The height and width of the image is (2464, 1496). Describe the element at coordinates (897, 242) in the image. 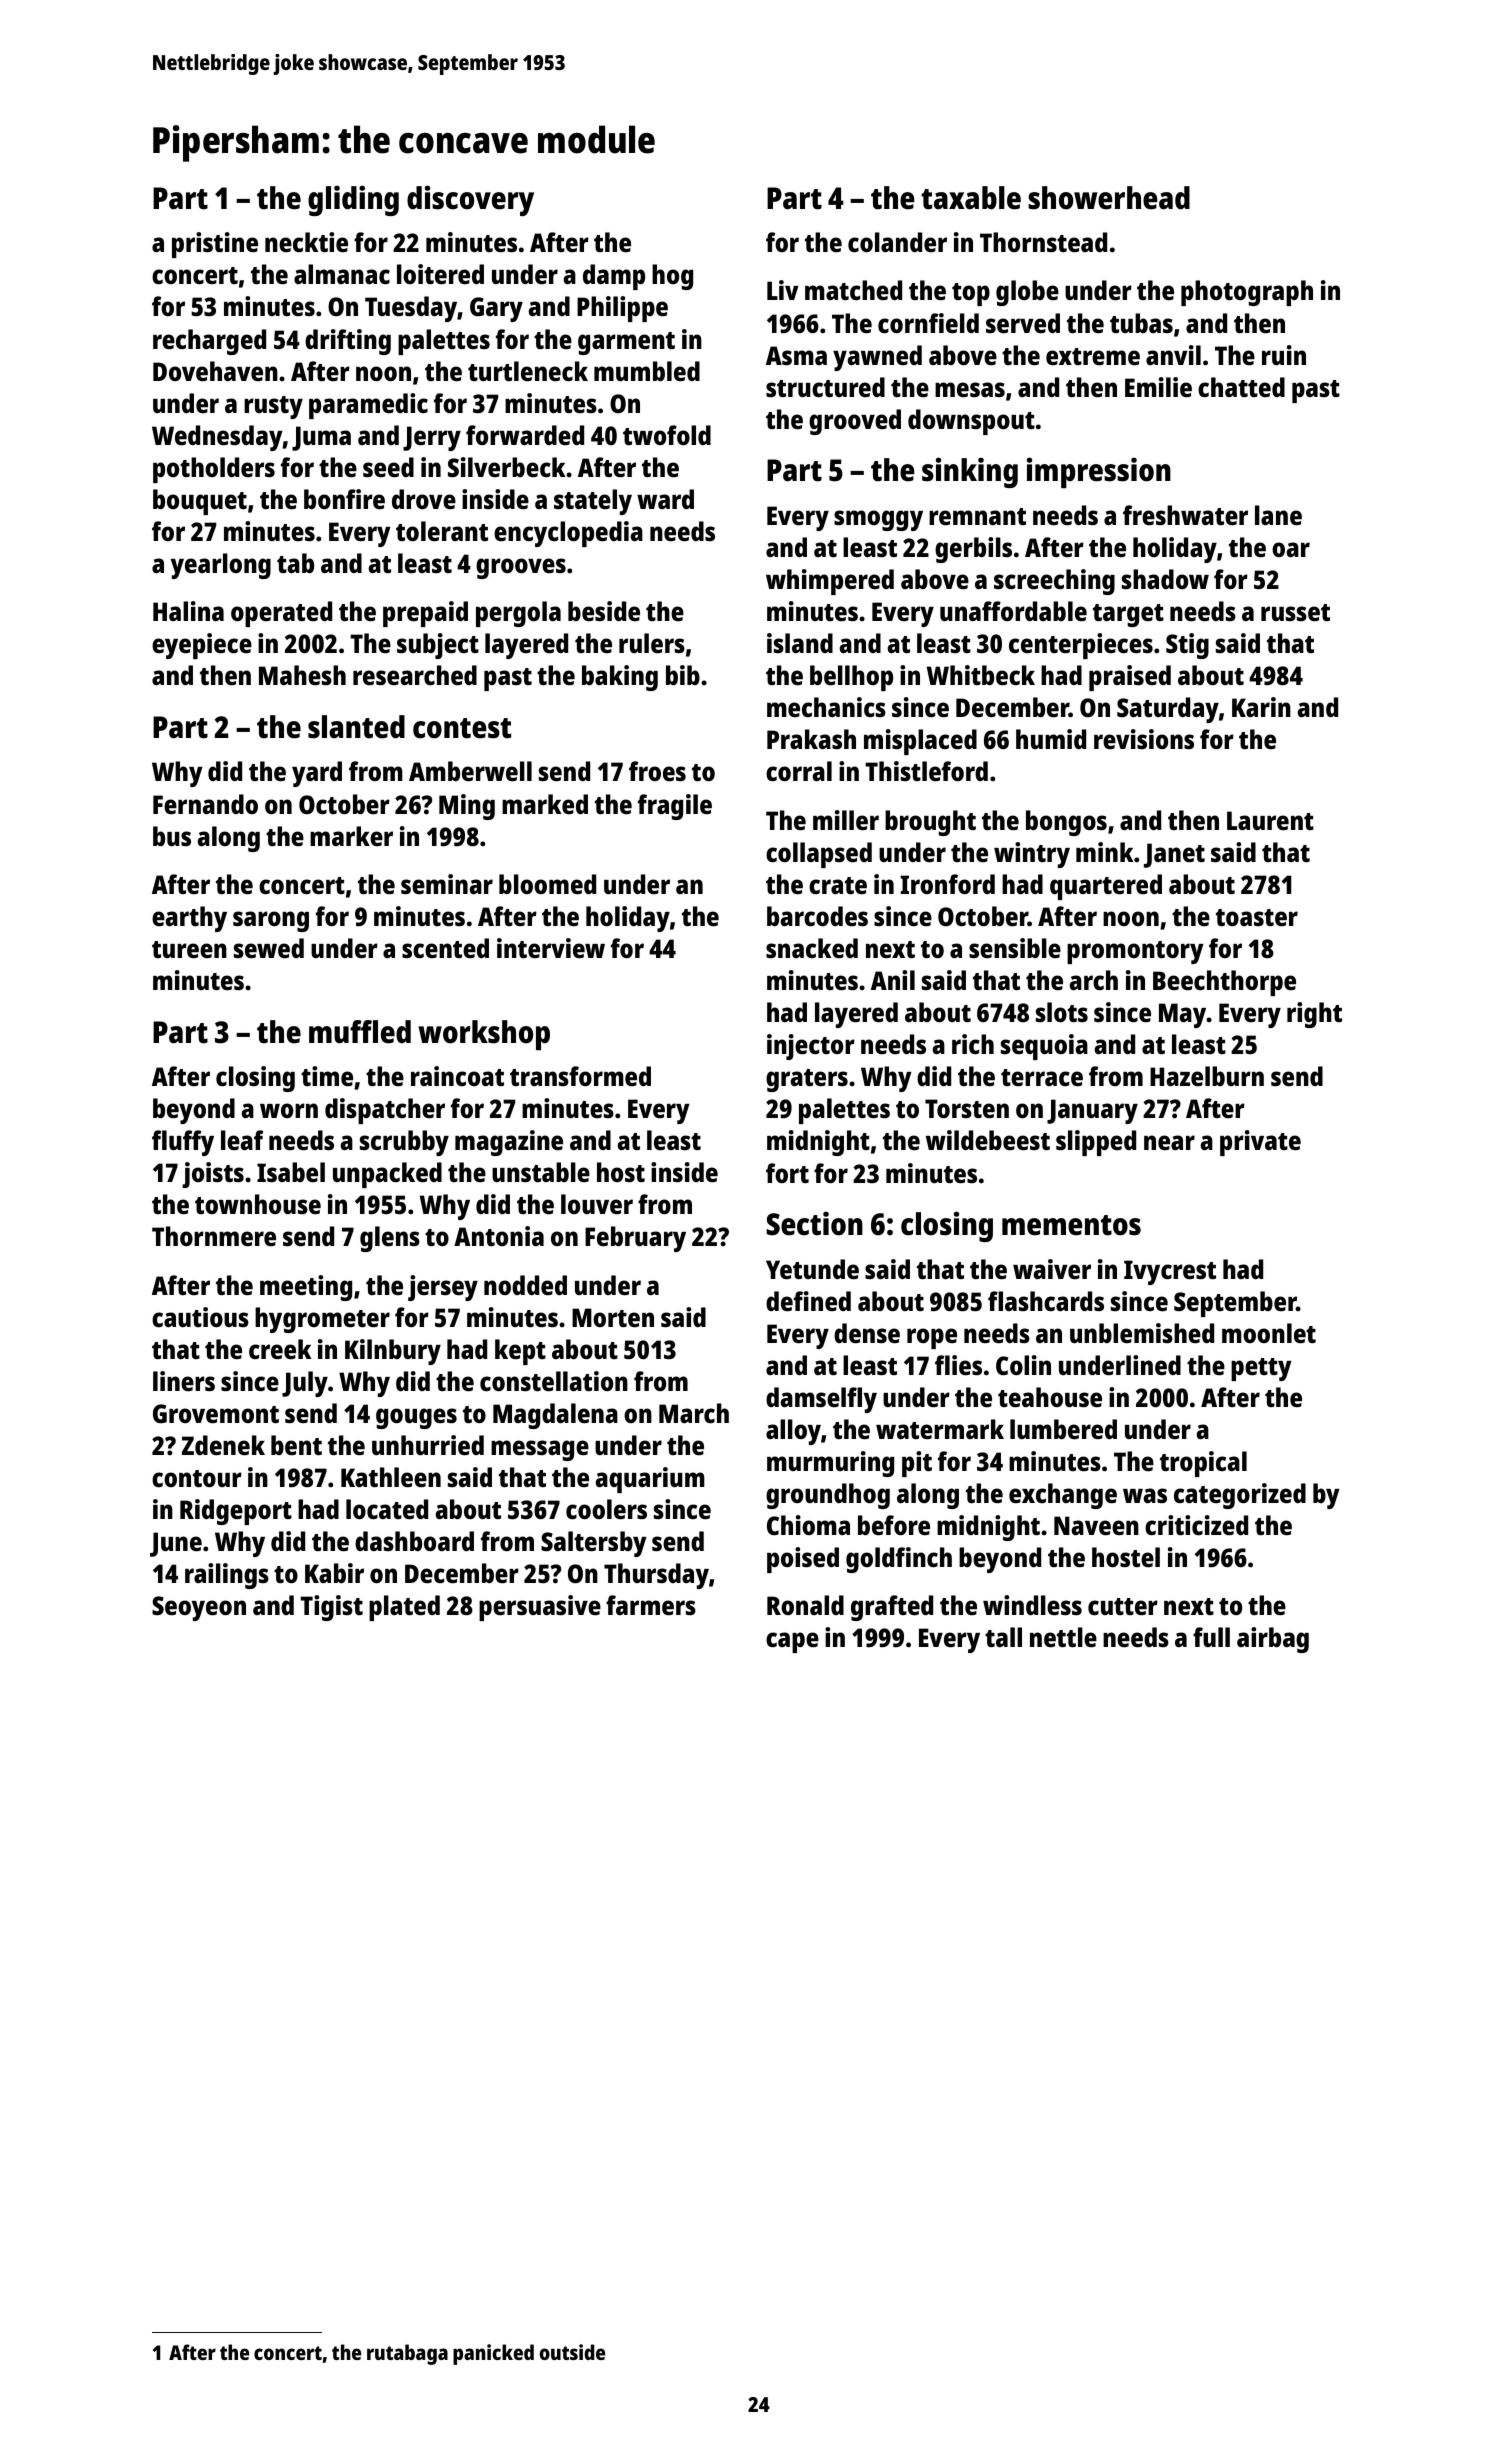

I see `colander` at that location.
